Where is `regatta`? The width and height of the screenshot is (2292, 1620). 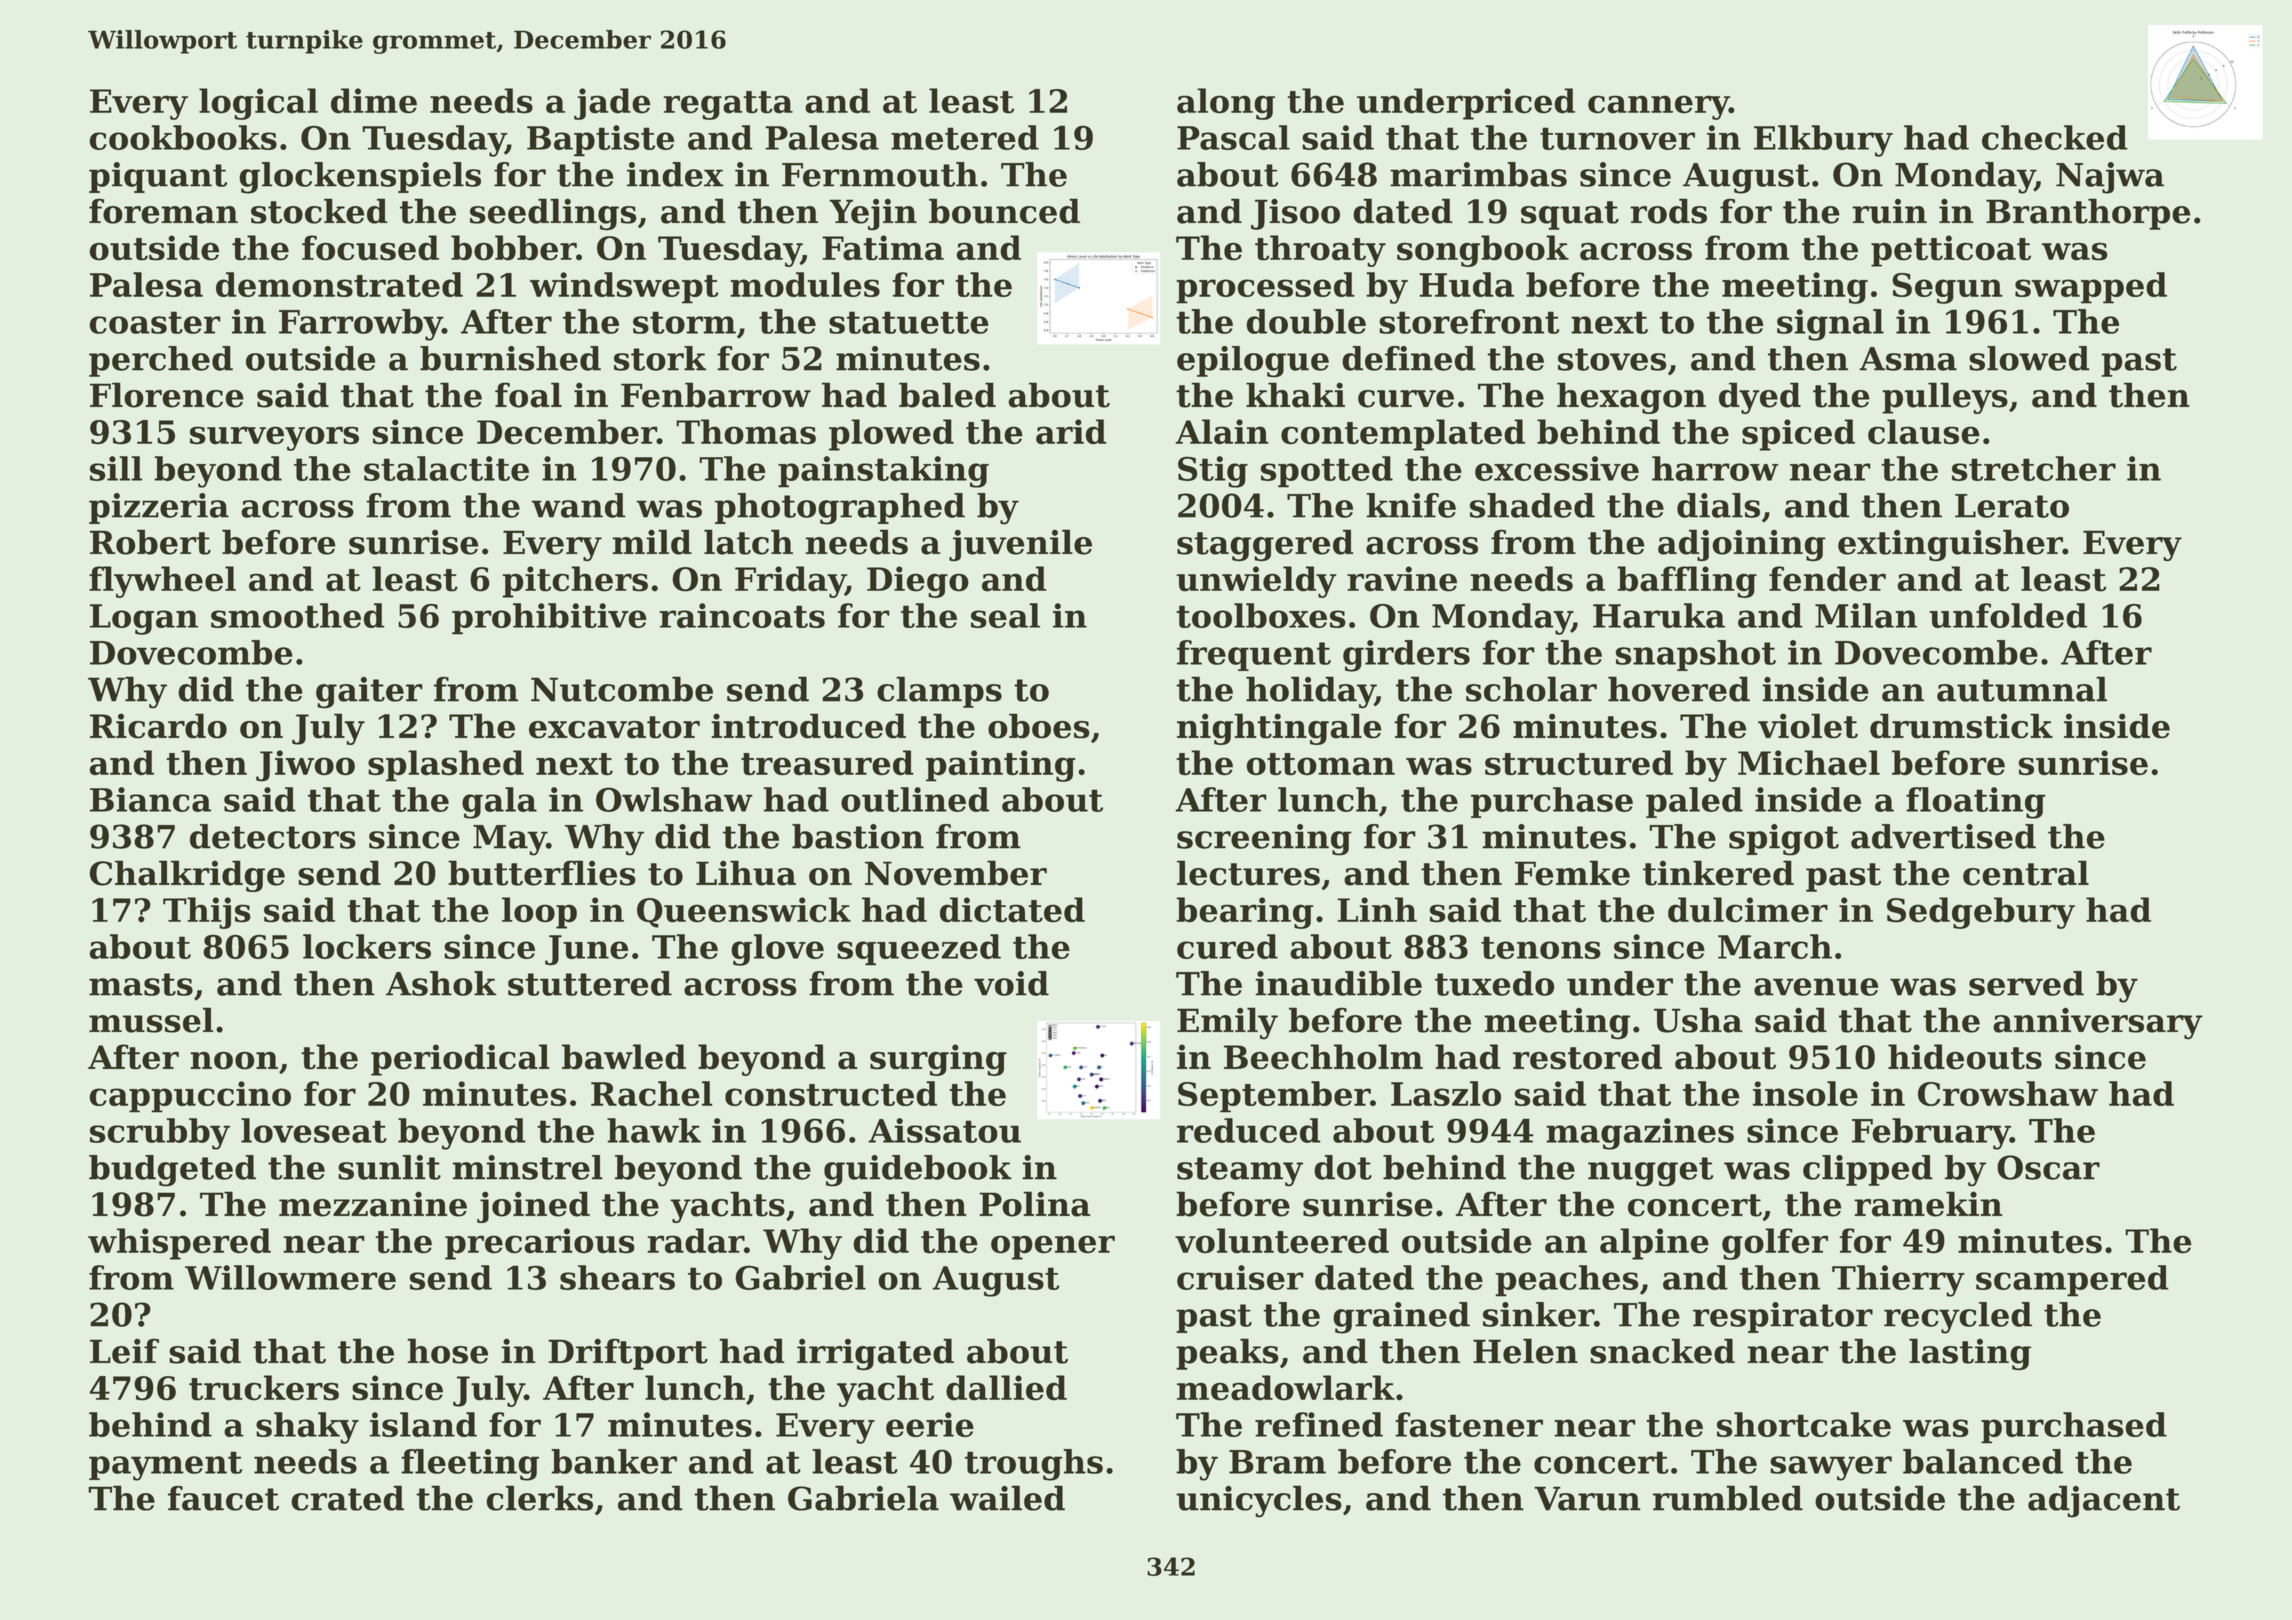
regatta is located at coordinates (728, 105).
